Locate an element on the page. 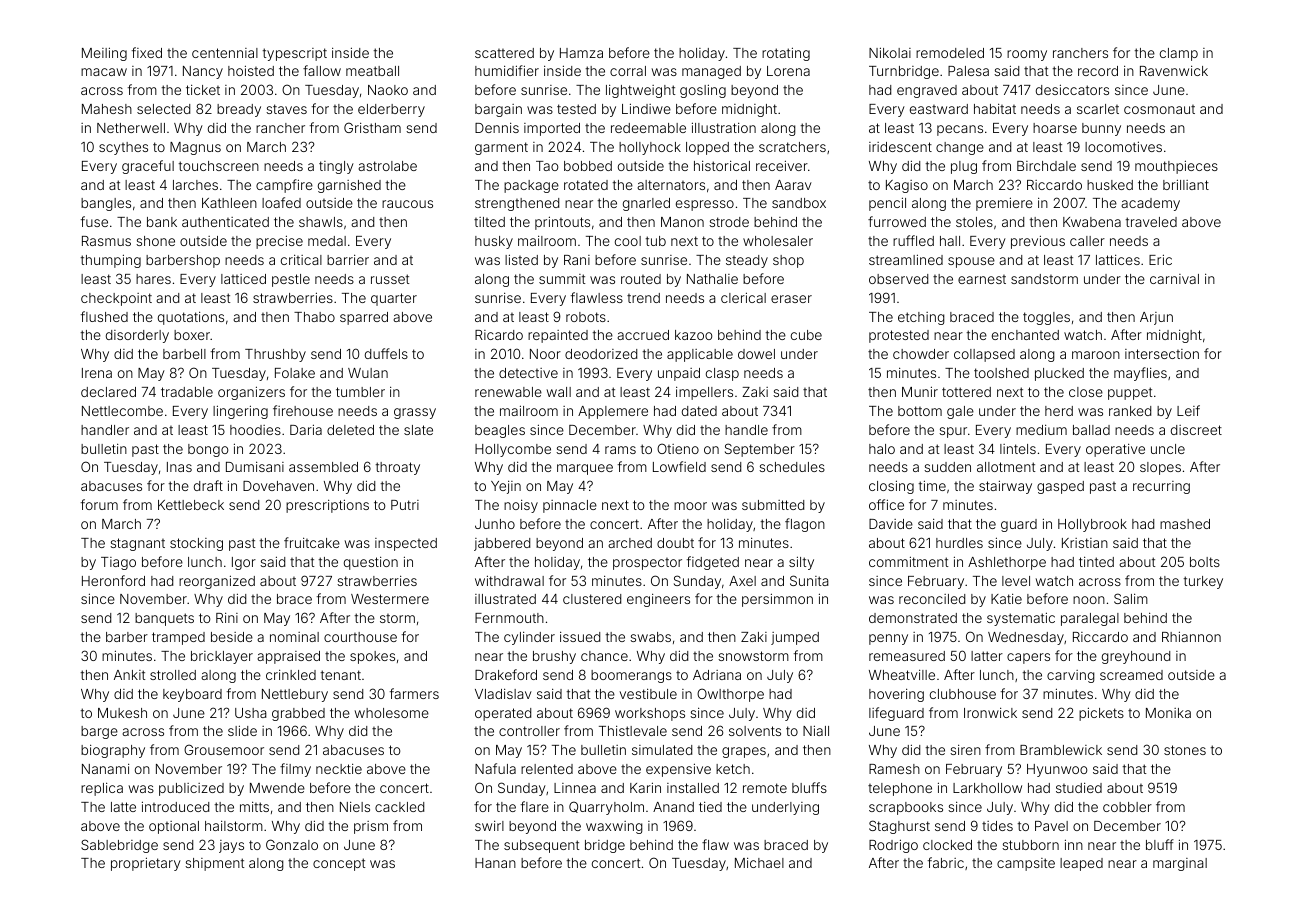 This document has height=924, width=1308. concept is located at coordinates (339, 864).
